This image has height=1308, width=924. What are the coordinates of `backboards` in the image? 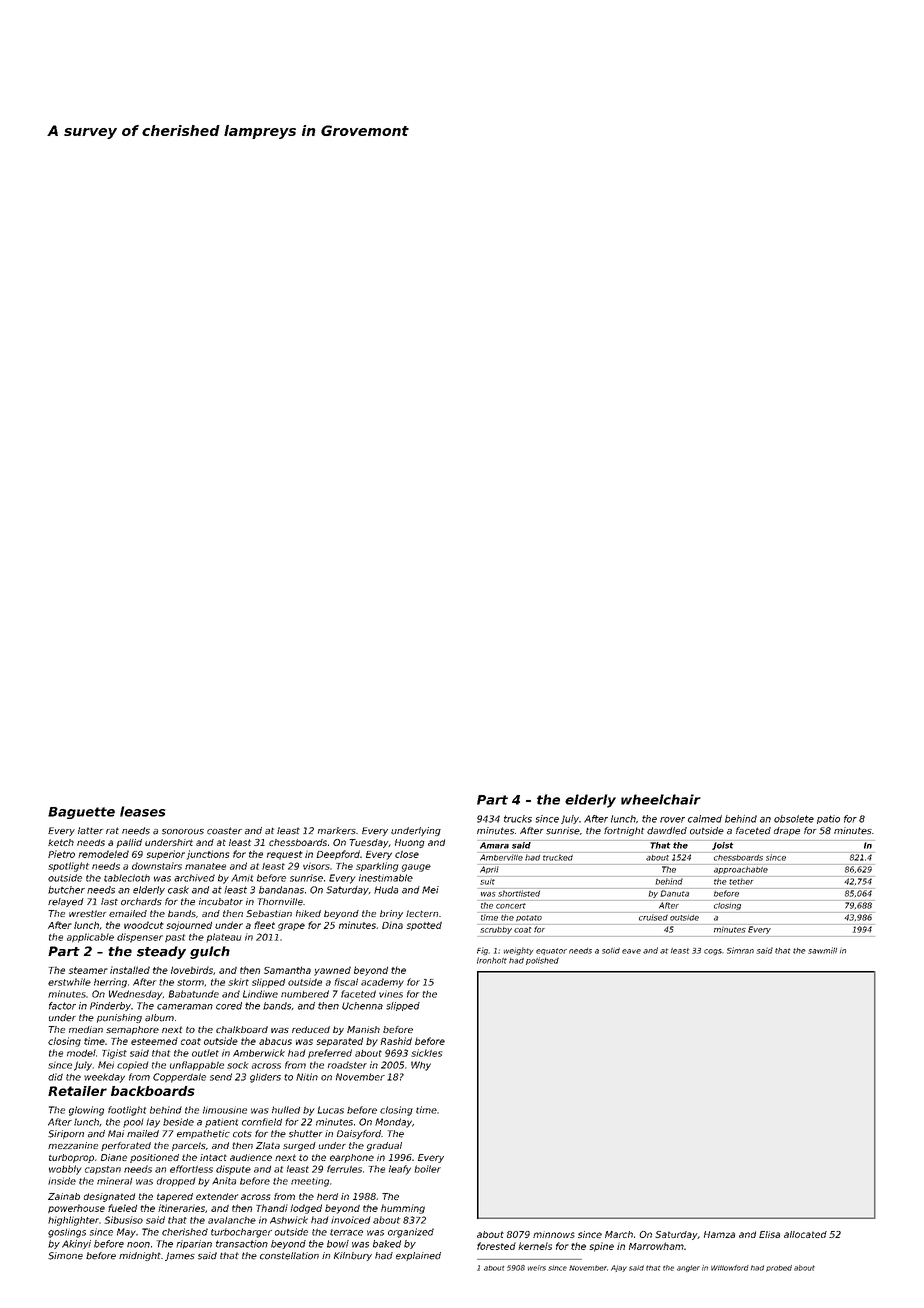 It's located at (153, 1091).
